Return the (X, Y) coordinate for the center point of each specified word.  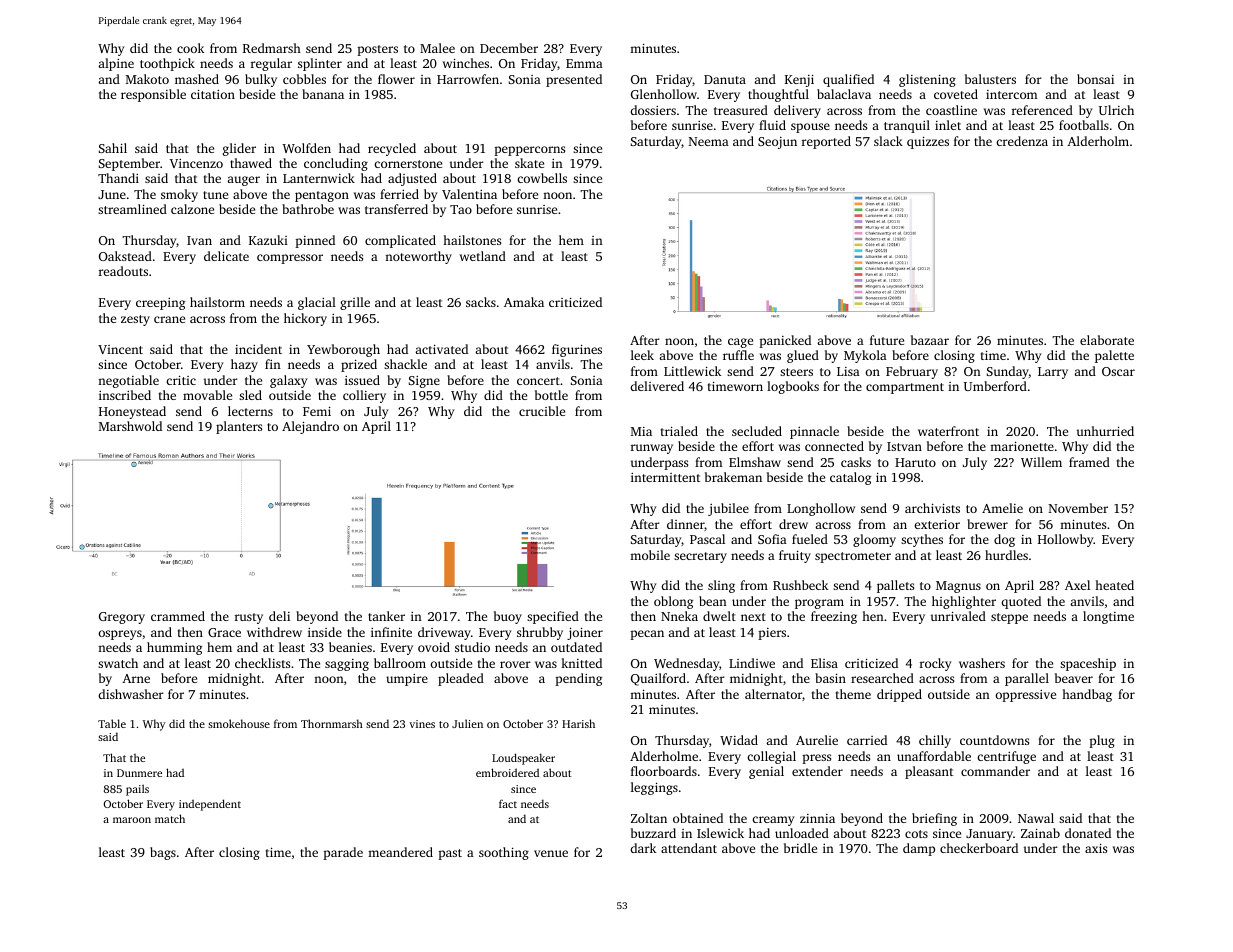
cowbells (542, 178)
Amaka (524, 302)
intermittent (665, 477)
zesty (135, 320)
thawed (251, 163)
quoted (1021, 602)
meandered (400, 852)
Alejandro (310, 427)
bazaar (930, 340)
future (887, 340)
